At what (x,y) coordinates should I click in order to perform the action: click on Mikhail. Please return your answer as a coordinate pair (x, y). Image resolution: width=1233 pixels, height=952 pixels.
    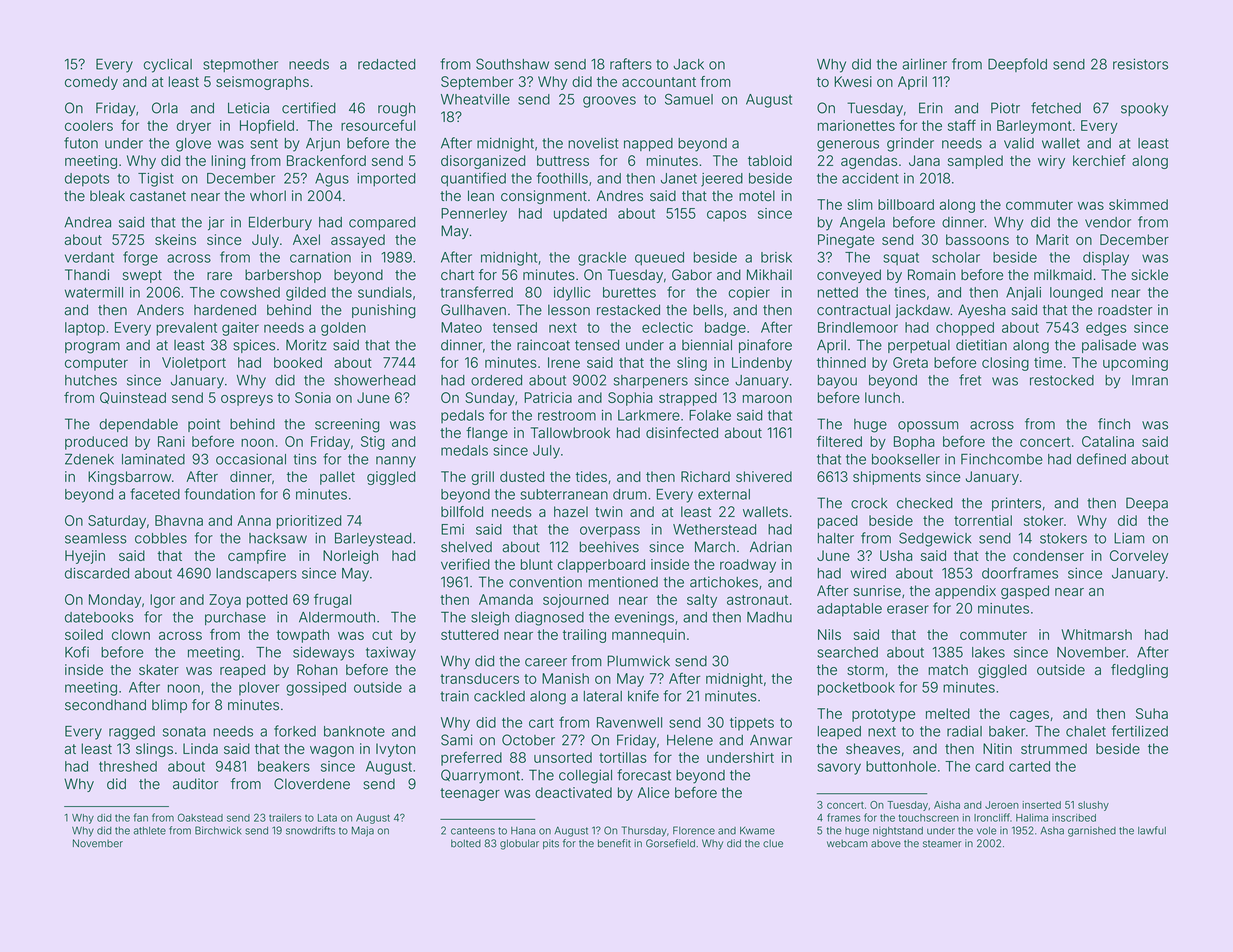
    Looking at the image, I should click on (769, 275).
